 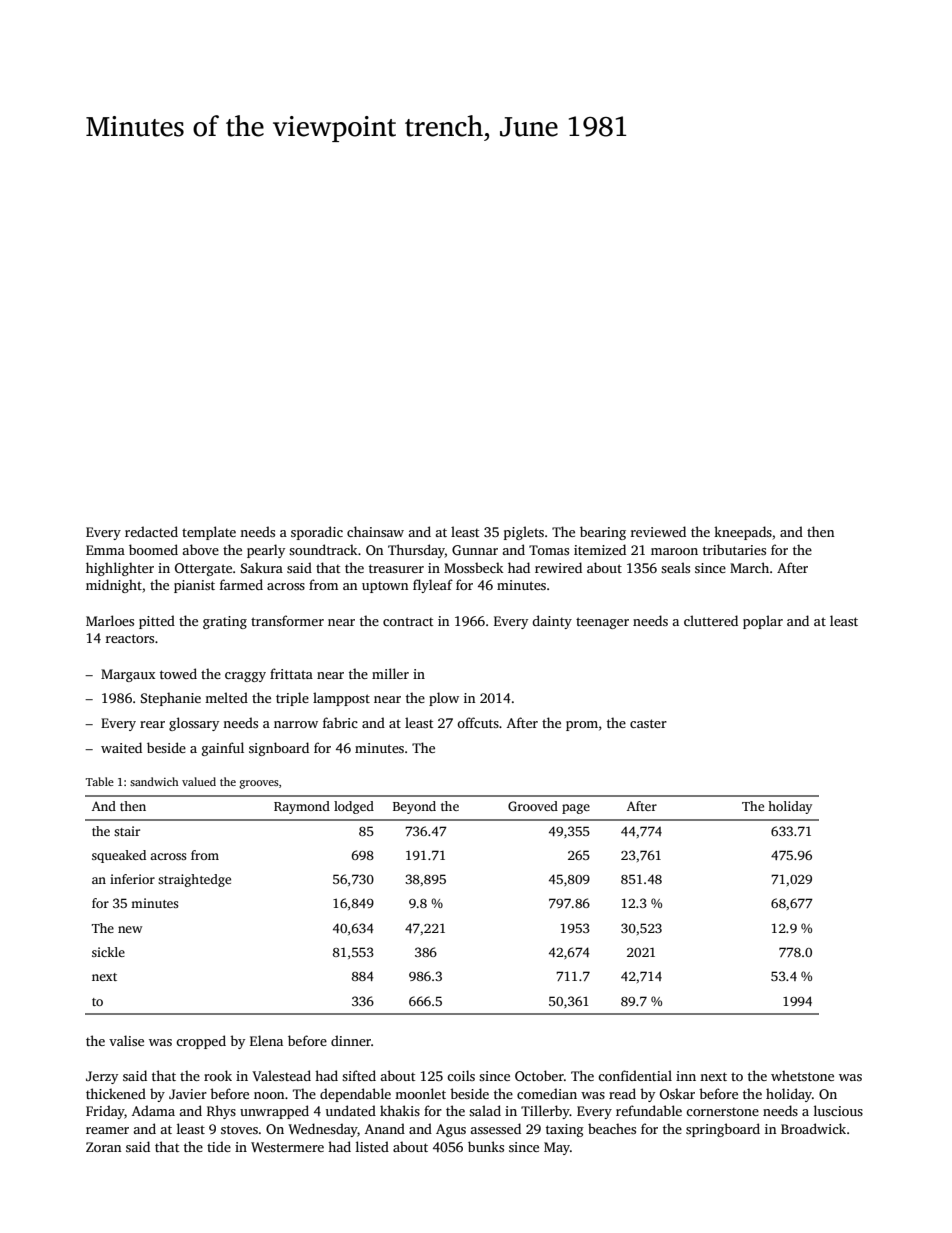 What do you see at coordinates (533, 806) in the screenshot?
I see `Grooved` at bounding box center [533, 806].
